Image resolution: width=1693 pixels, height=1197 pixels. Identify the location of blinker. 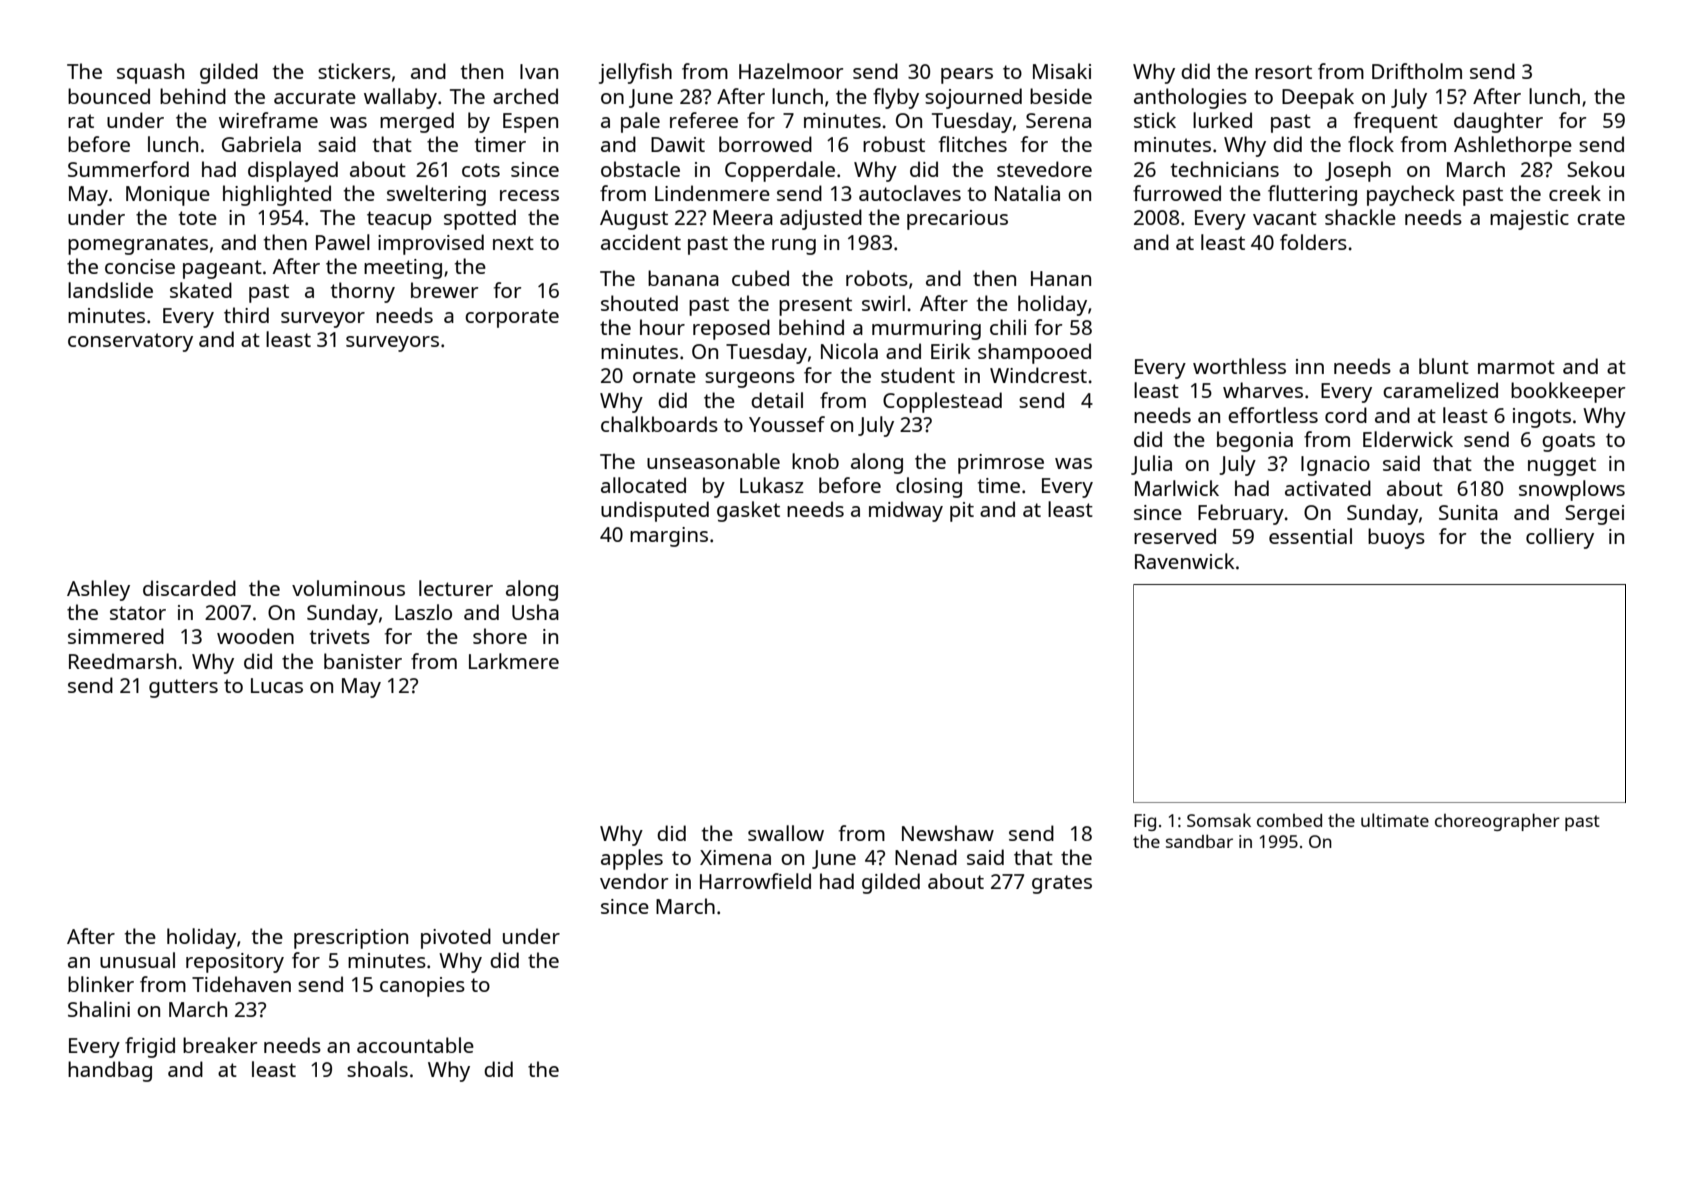
(101, 984).
